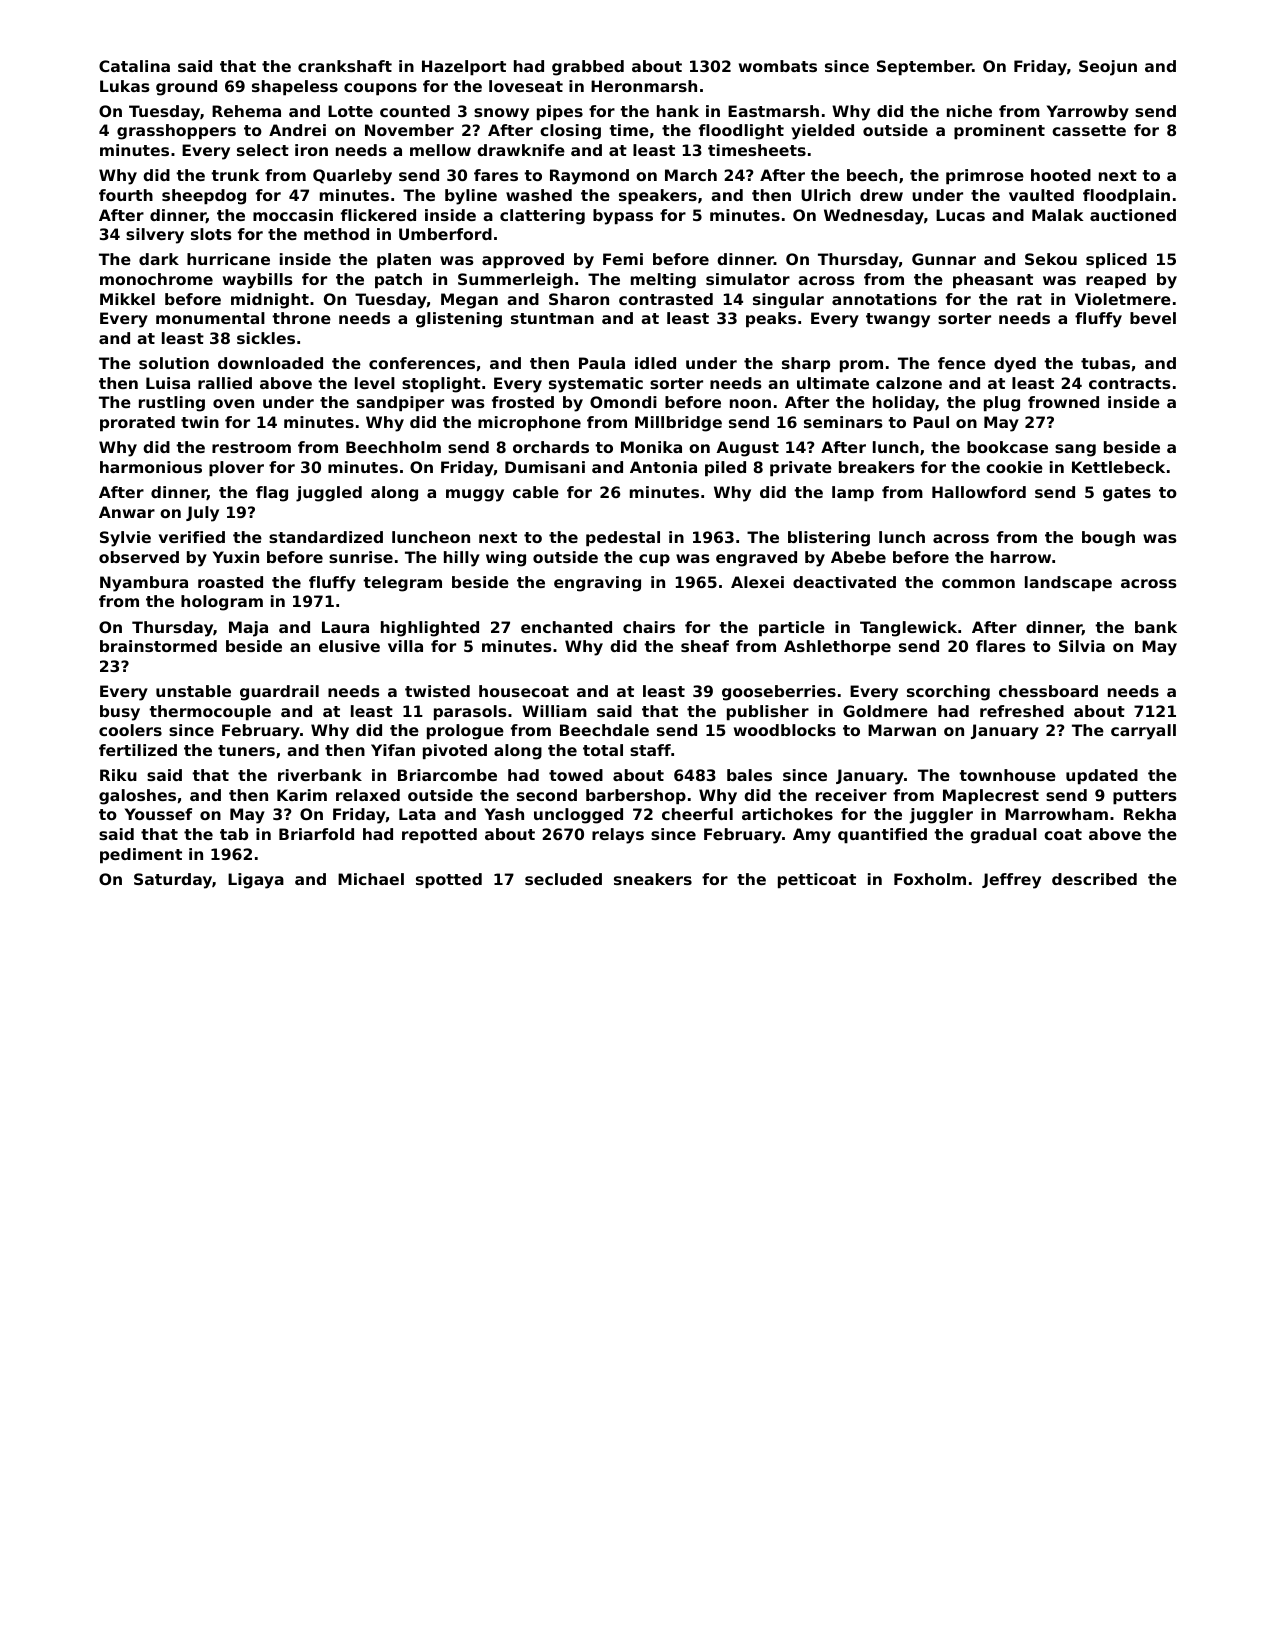 The image size is (1276, 1651). Describe the element at coordinates (930, 879) in the page. I see `Foxholm` at that location.
